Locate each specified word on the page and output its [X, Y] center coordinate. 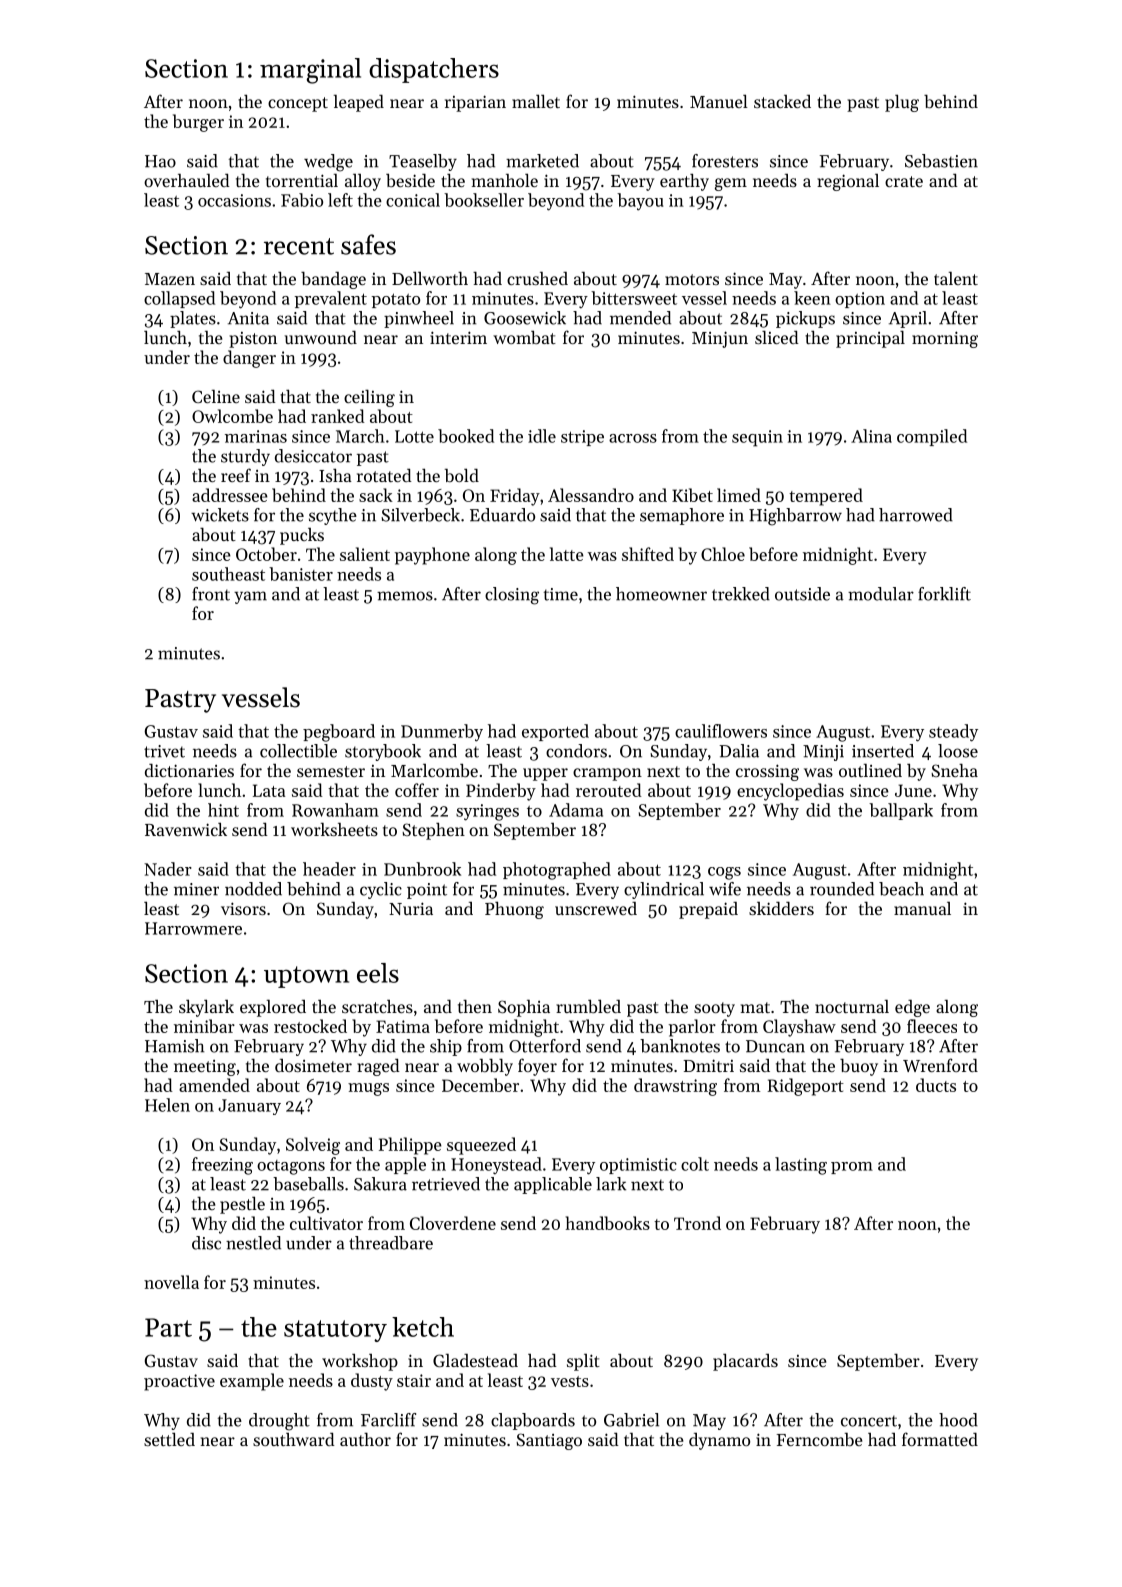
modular [881, 594]
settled [169, 1439]
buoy [859, 1067]
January [249, 1107]
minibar [204, 1026]
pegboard [339, 733]
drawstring [675, 1087]
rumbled [588, 1006]
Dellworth [430, 278]
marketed [542, 161]
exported [555, 732]
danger [249, 359]
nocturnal [852, 1006]
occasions [234, 200]
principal [870, 339]
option [860, 300]
